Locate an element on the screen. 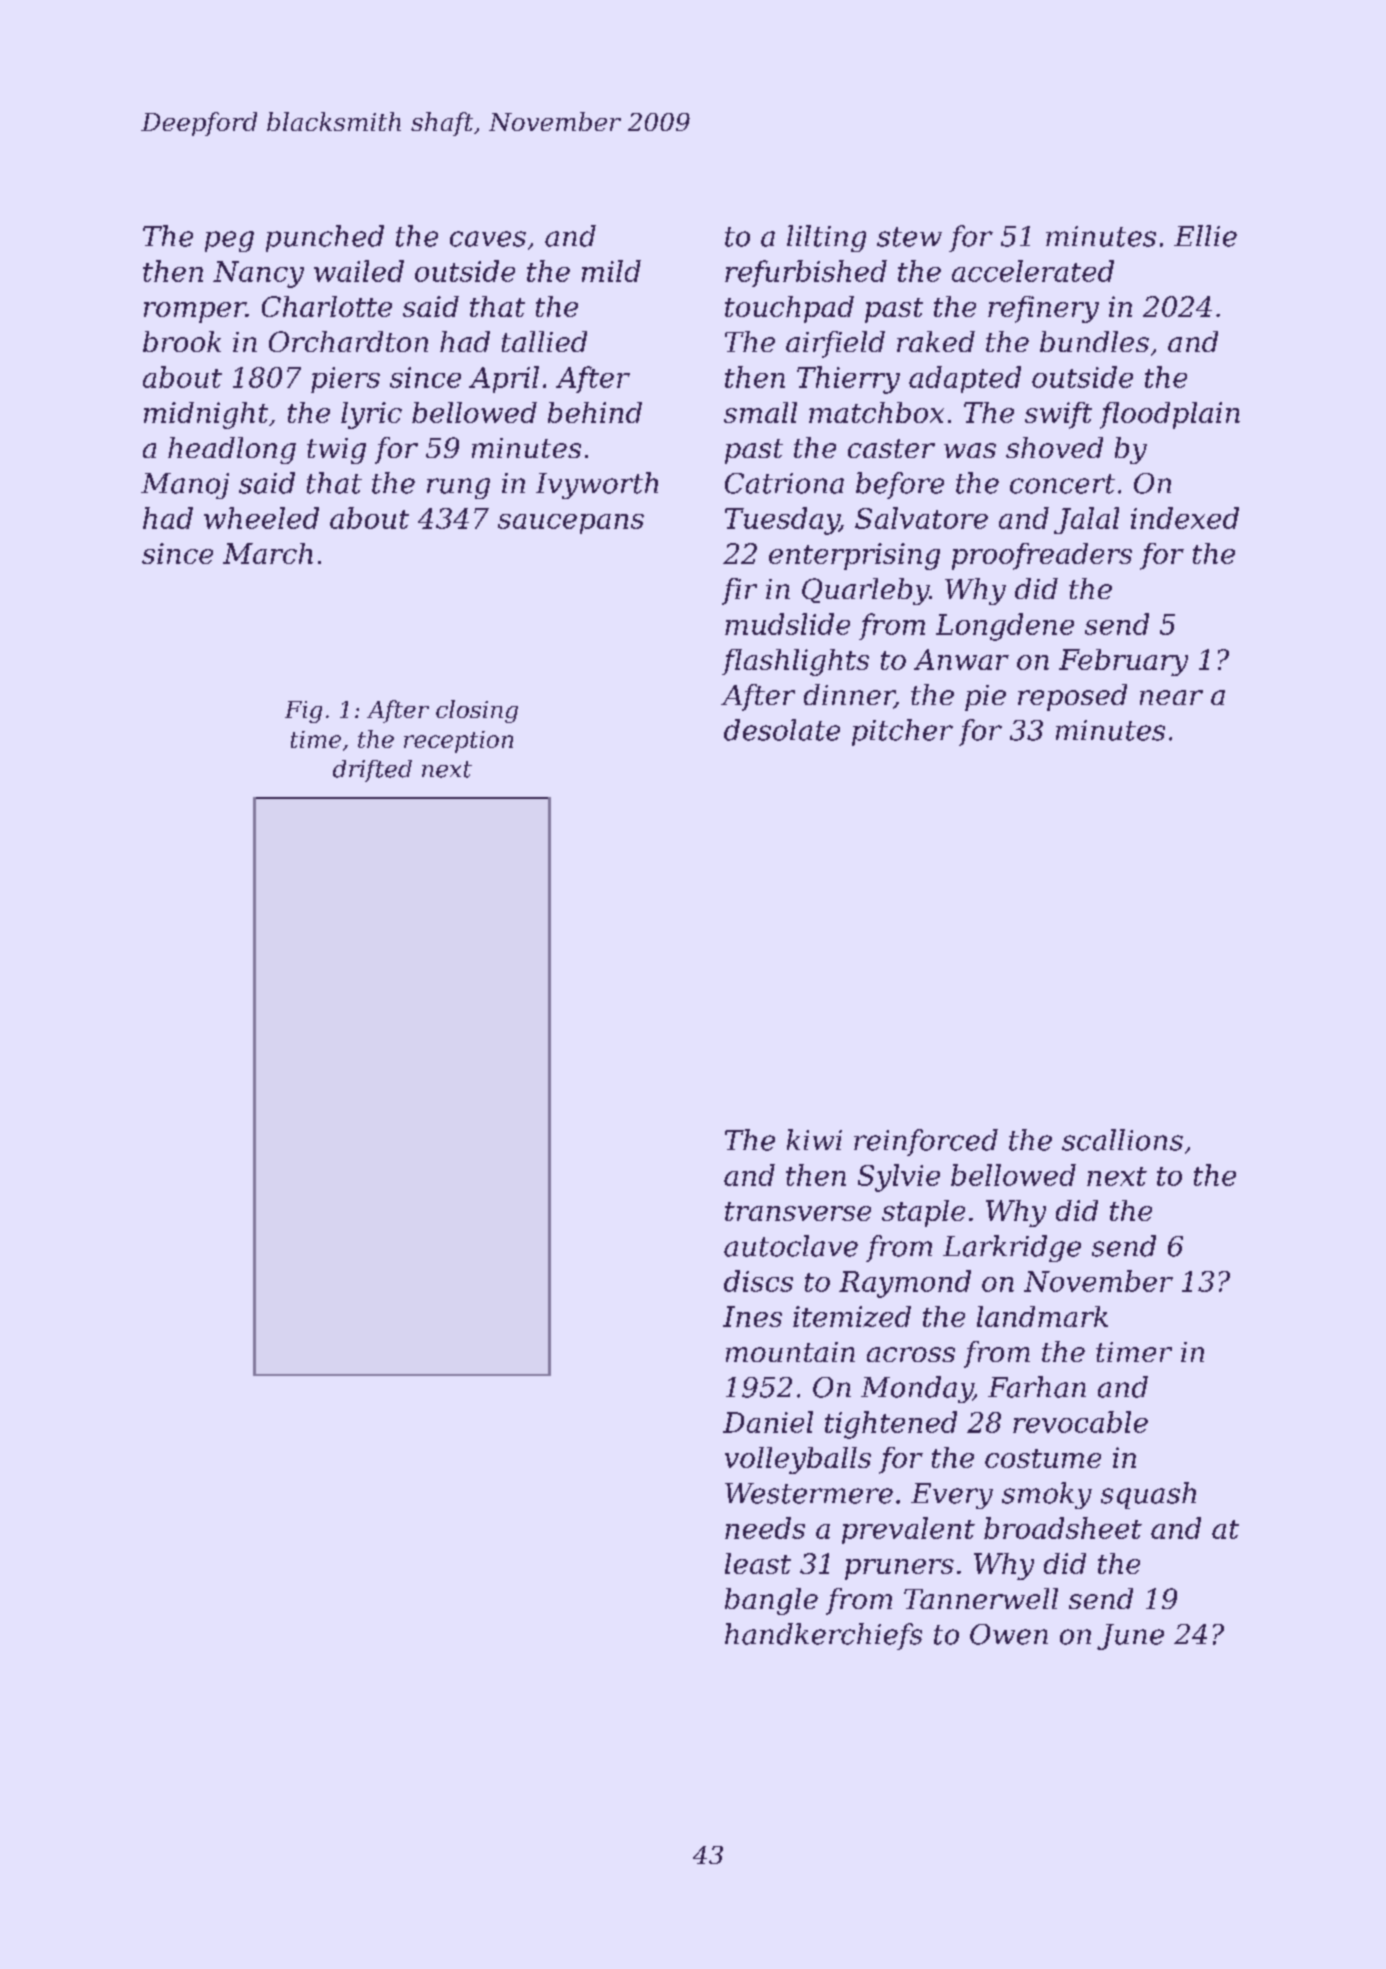 This screenshot has height=1969, width=1386. Tuesday is located at coordinates (782, 521).
